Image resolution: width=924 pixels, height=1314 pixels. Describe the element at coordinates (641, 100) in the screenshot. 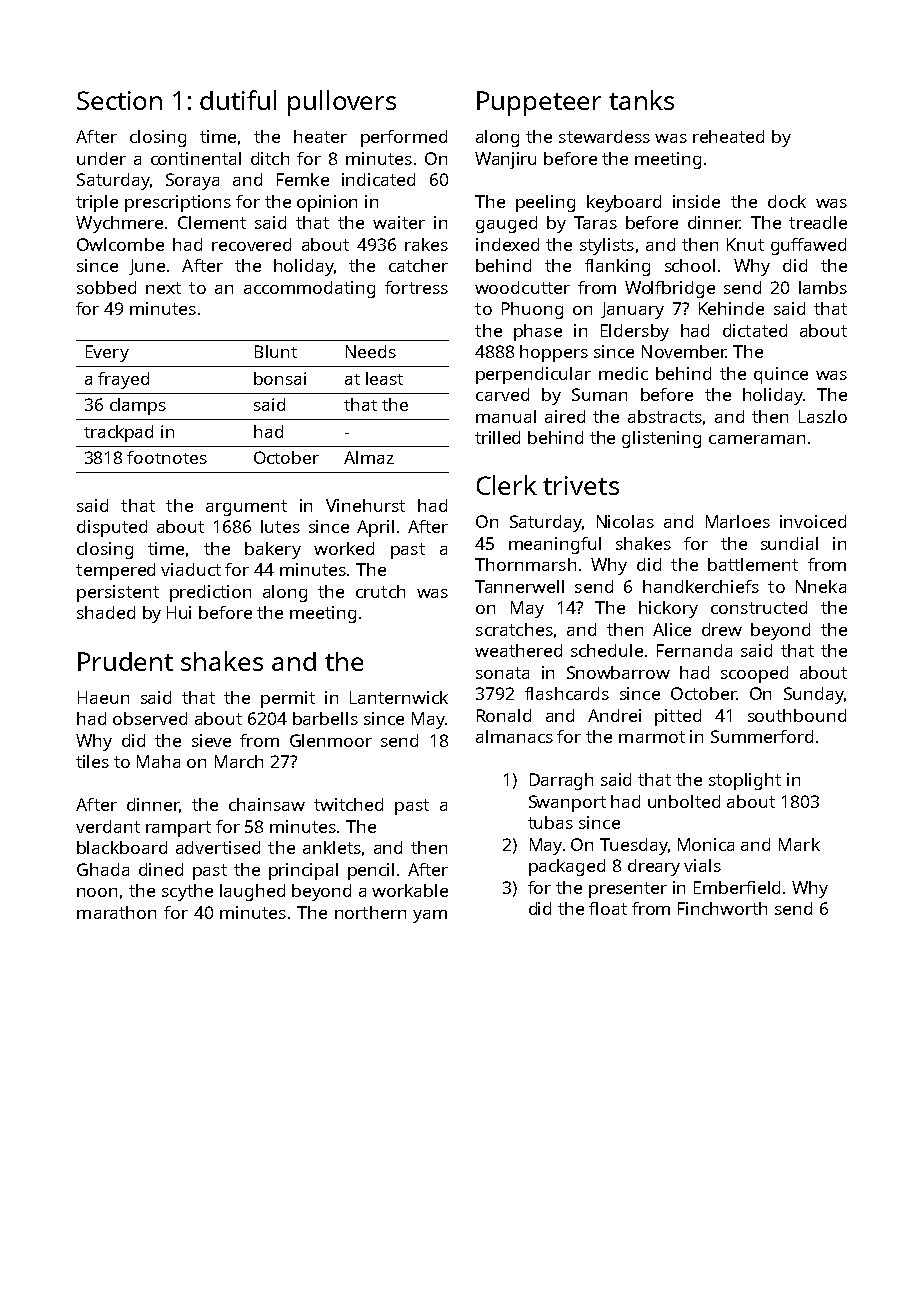

I see `tanks` at that location.
